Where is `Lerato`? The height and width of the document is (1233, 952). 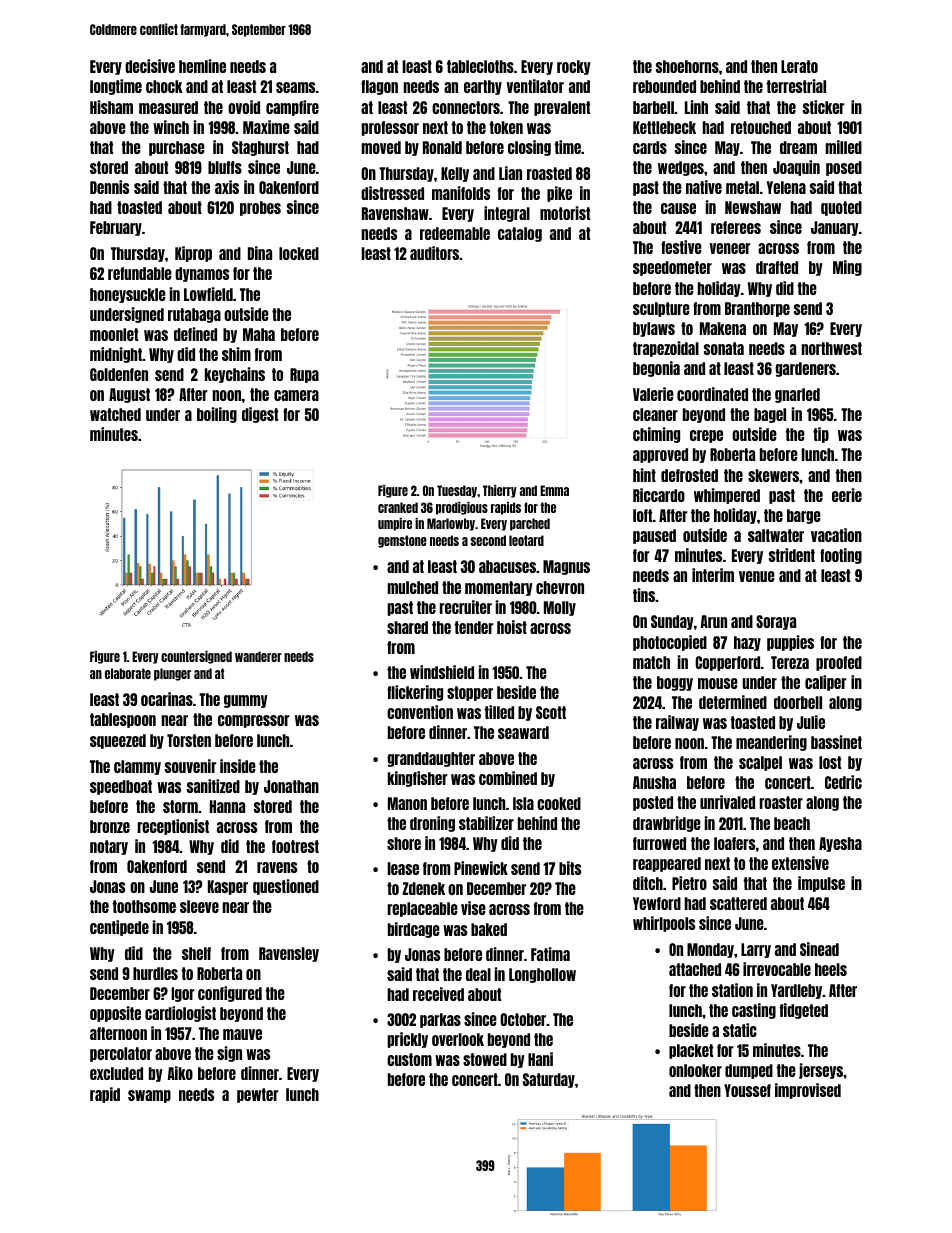 Lerato is located at coordinates (799, 66).
